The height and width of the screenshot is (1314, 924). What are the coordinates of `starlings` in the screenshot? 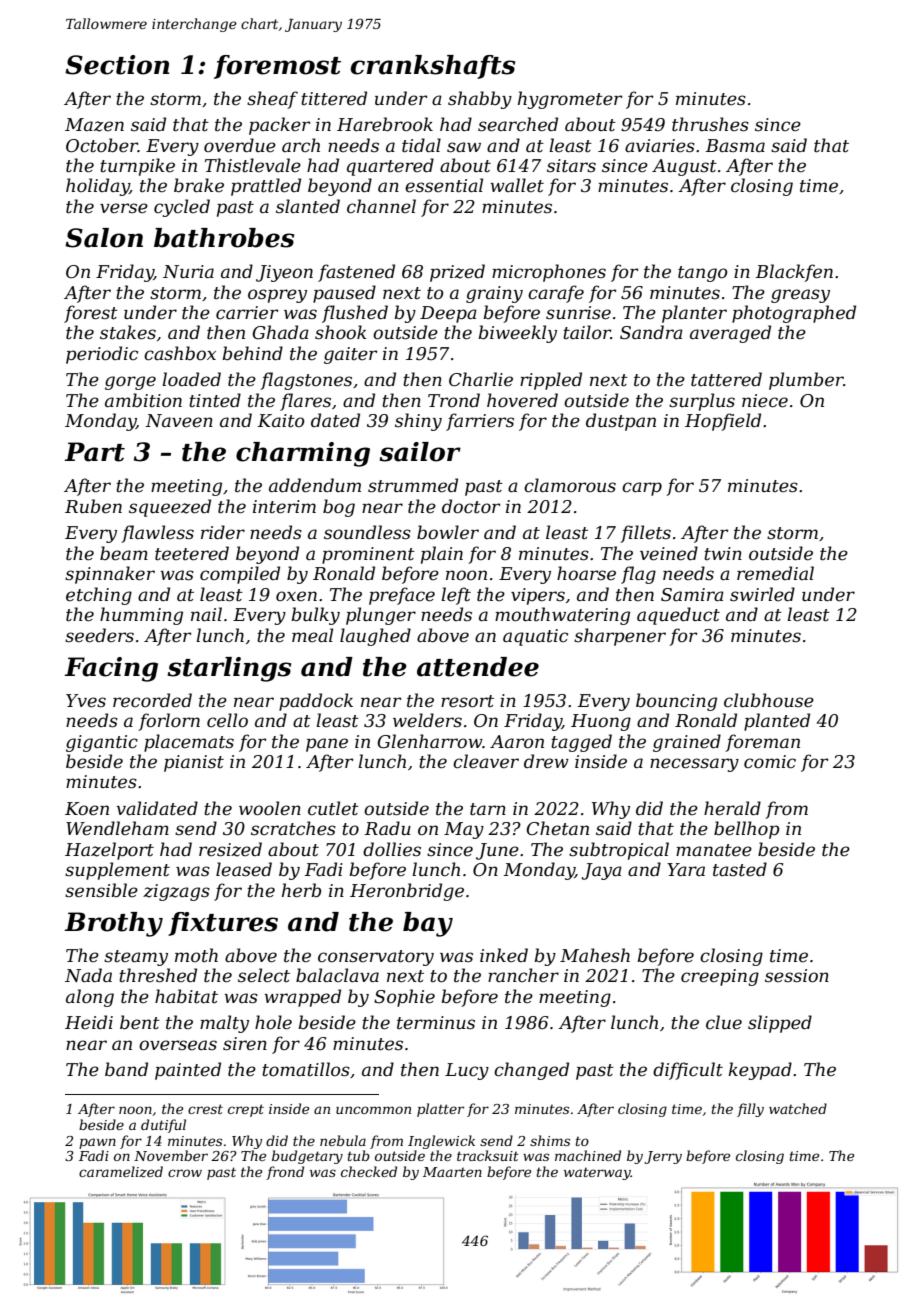 It's located at (229, 669).
